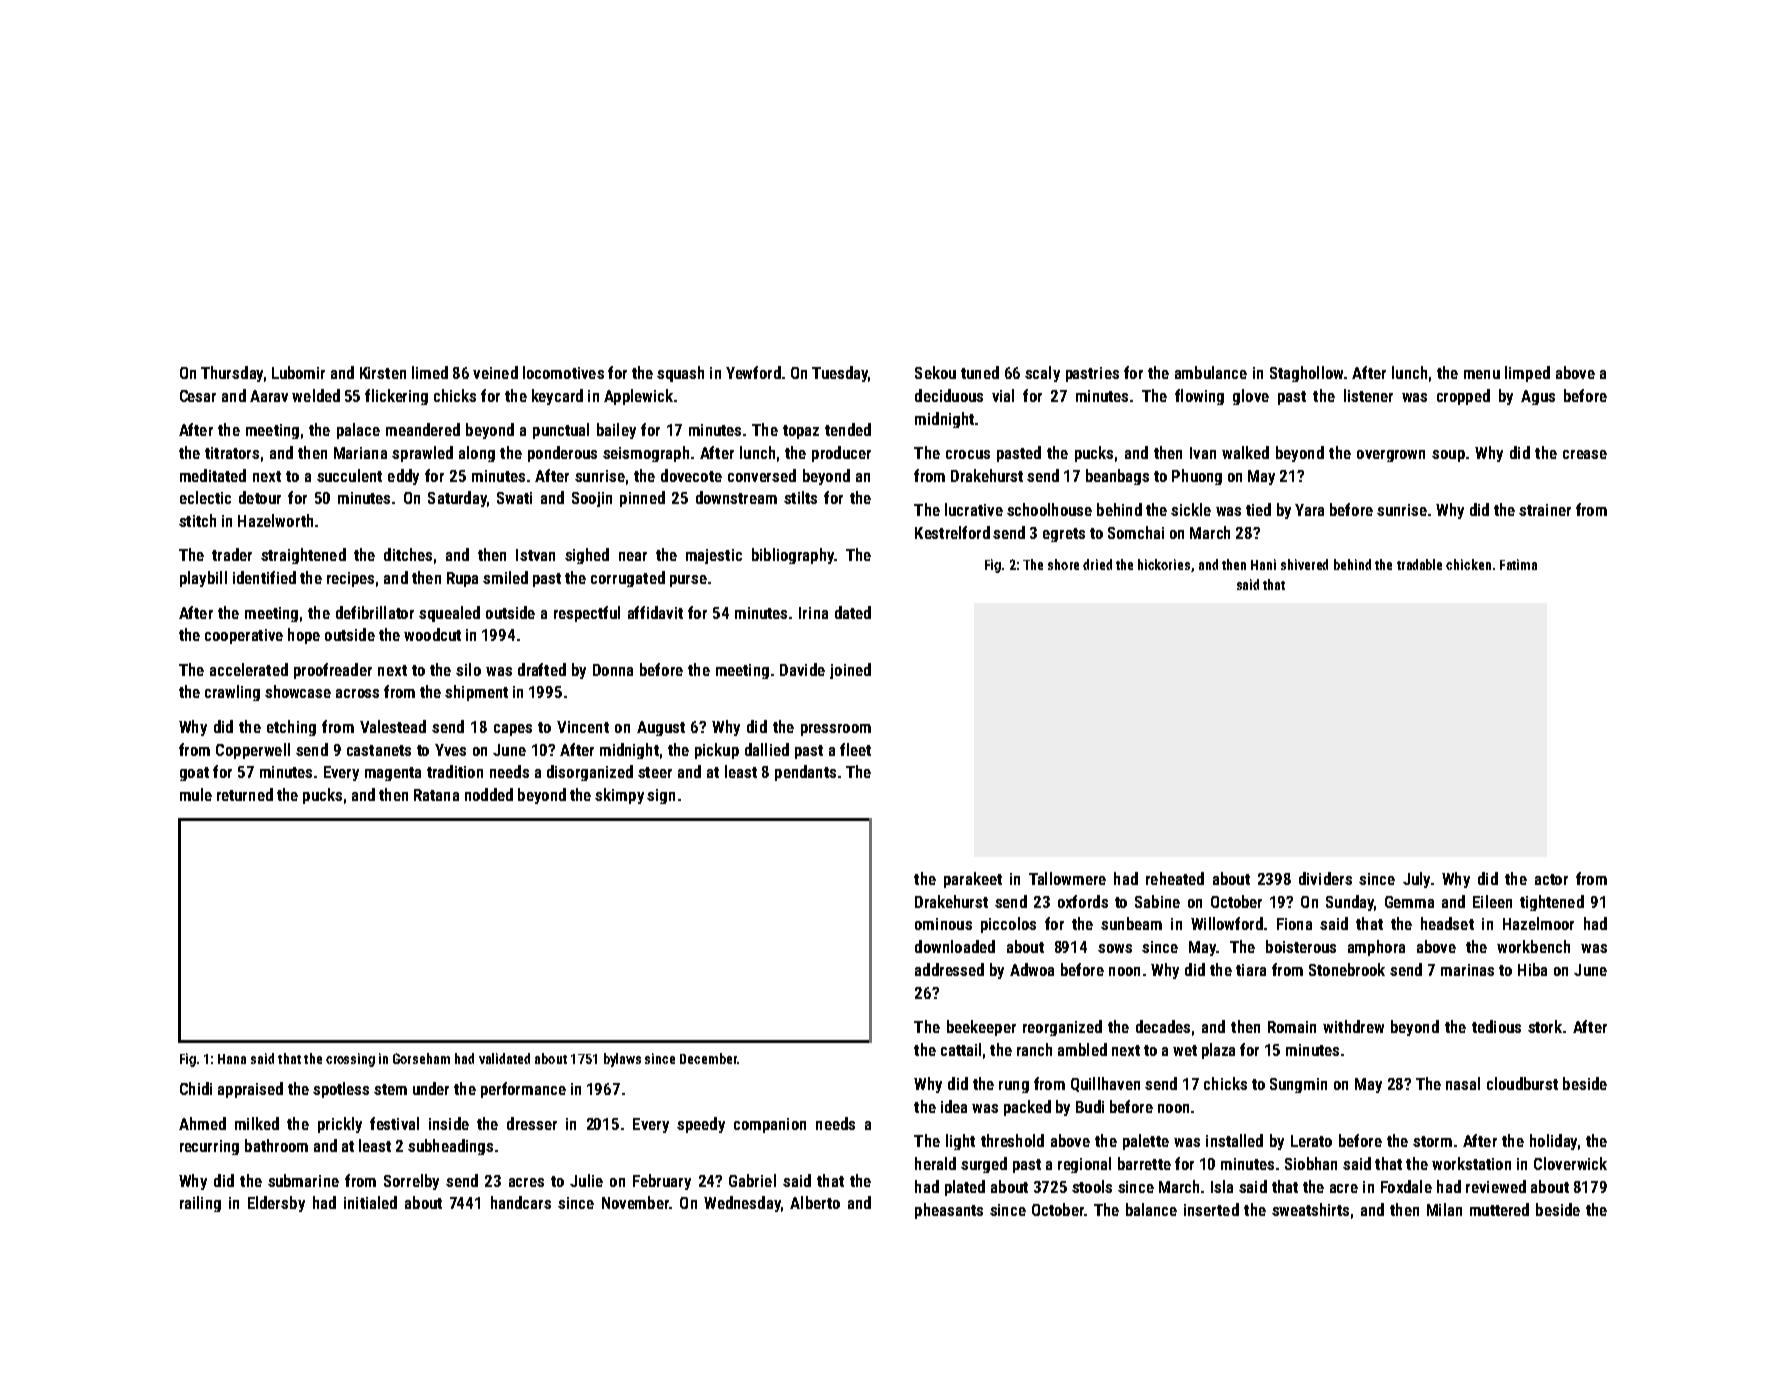 This page has width=1786, height=1380. I want to click on regional, so click(1084, 1165).
